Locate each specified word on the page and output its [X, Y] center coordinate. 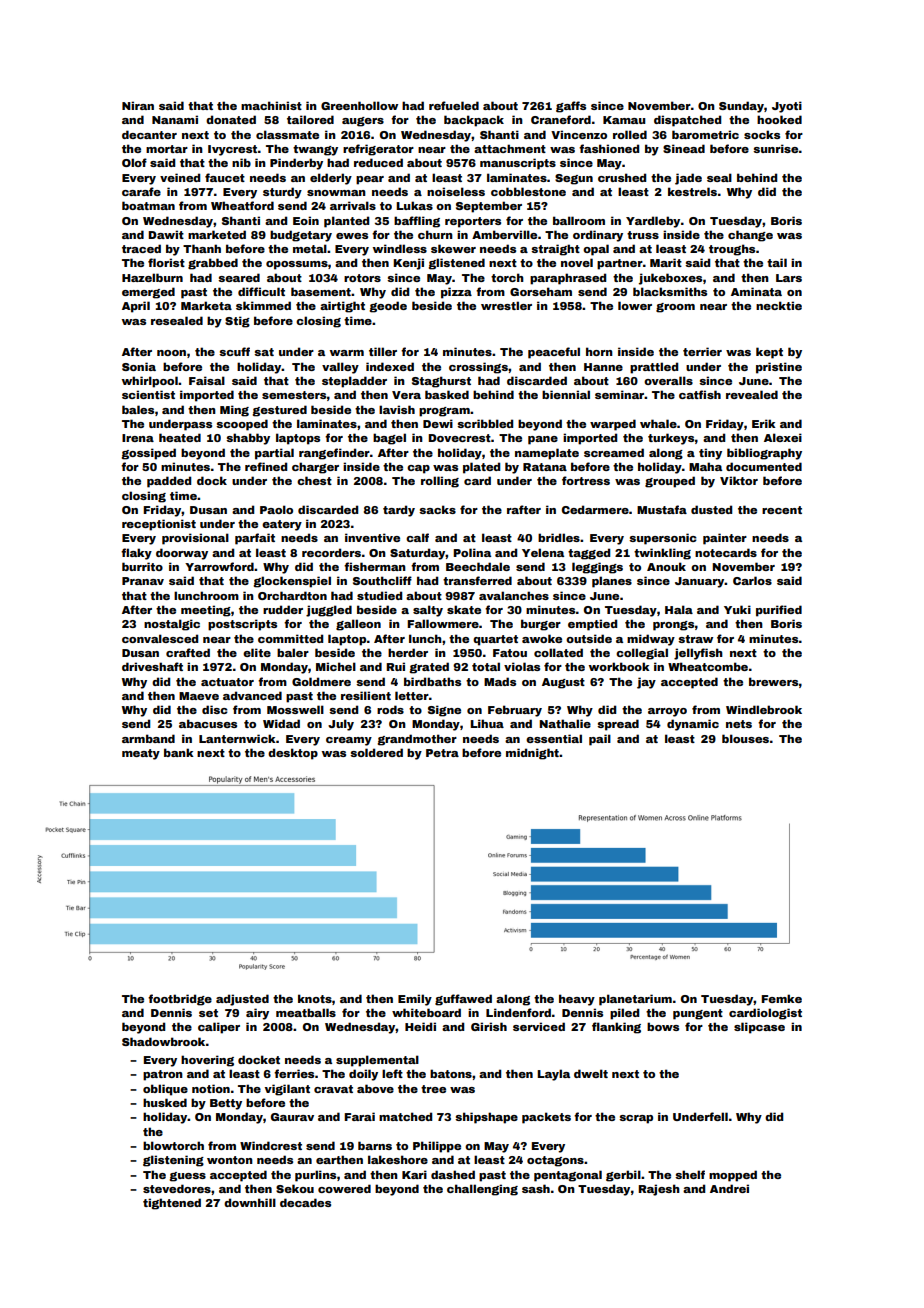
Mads [500, 681]
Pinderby [296, 164]
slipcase [759, 1028]
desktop [293, 754]
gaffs [571, 107]
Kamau [624, 120]
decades [305, 1202]
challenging [482, 1190]
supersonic [663, 539]
